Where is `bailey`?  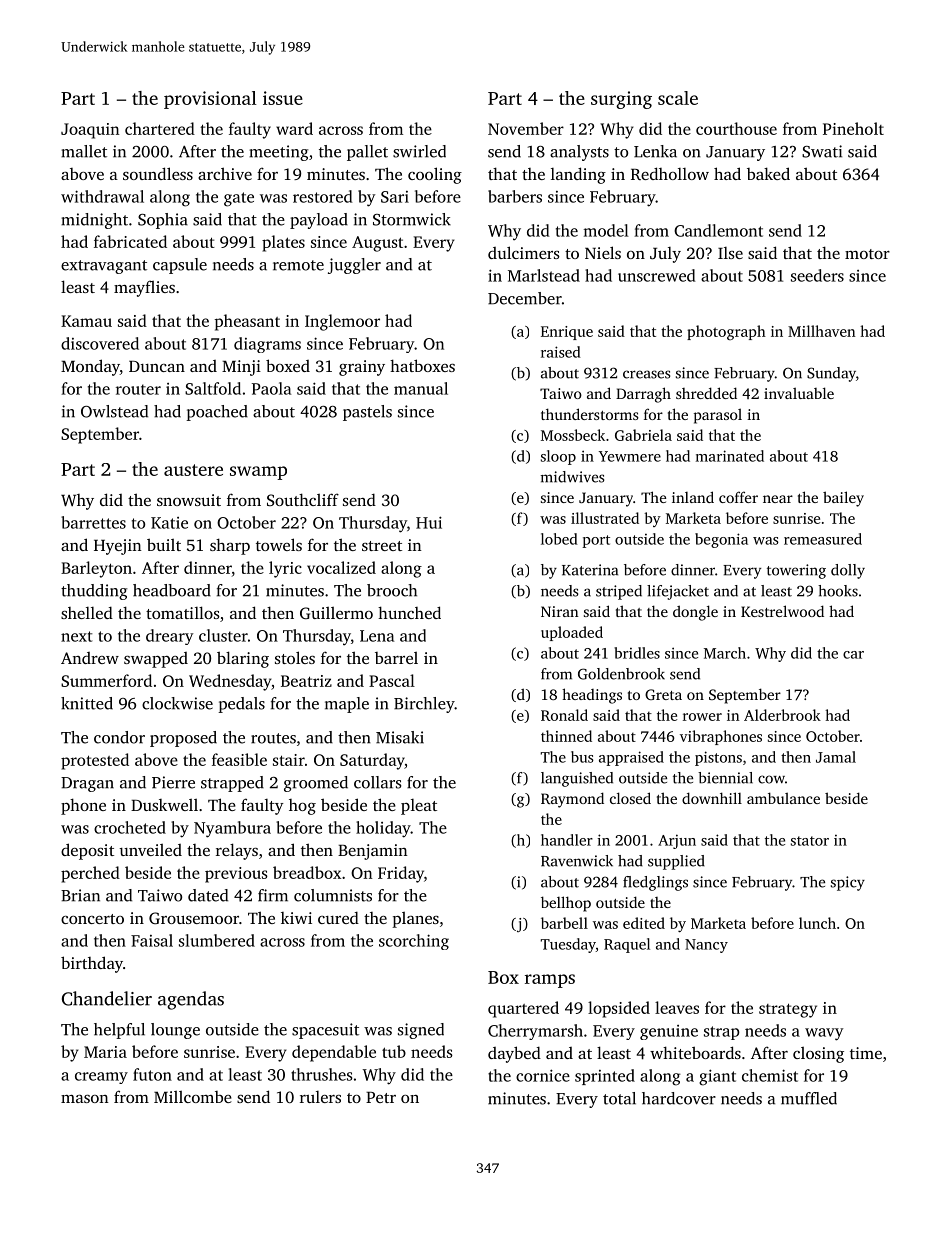 bailey is located at coordinates (843, 499).
